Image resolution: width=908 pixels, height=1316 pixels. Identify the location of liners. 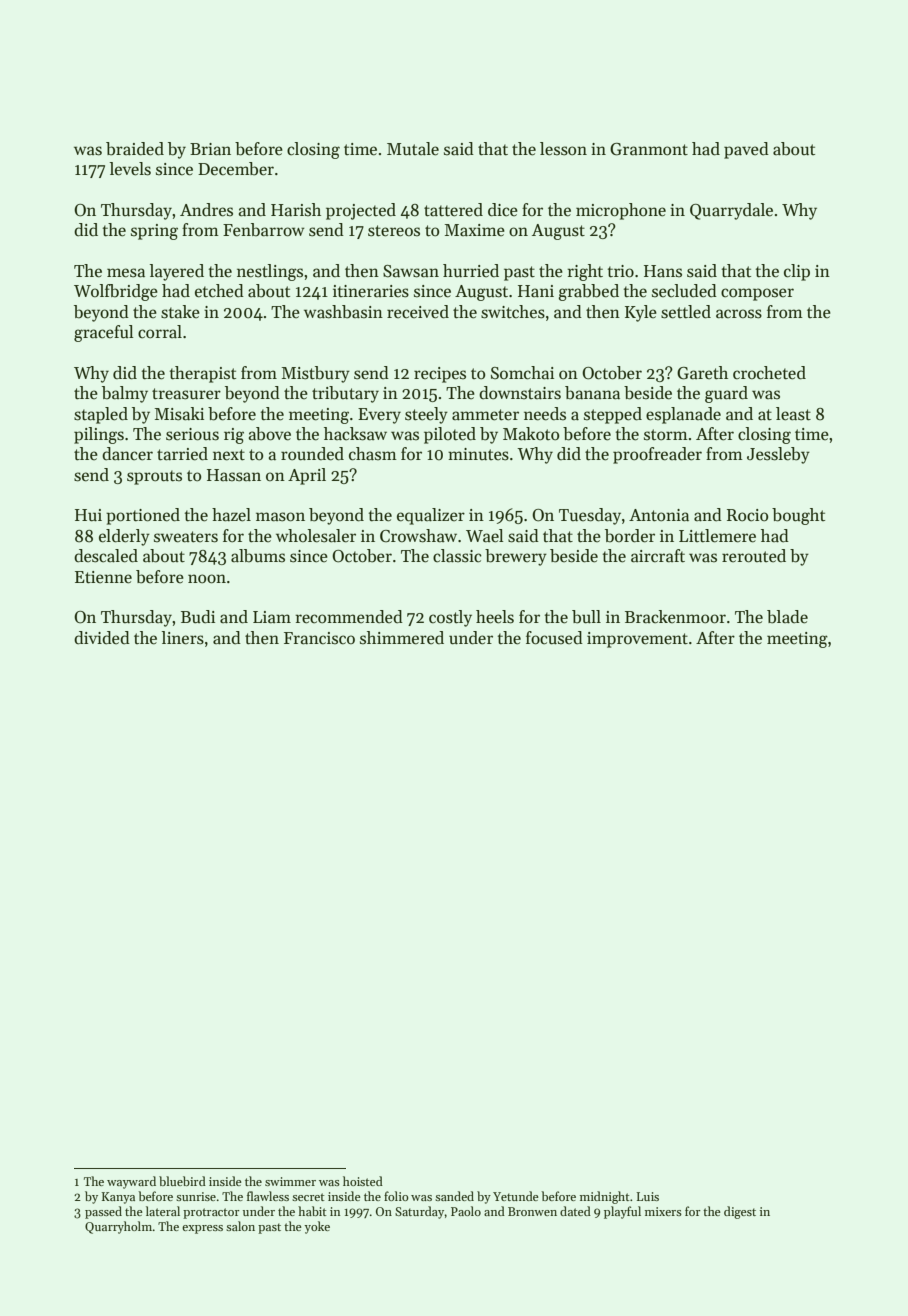
(183, 638).
